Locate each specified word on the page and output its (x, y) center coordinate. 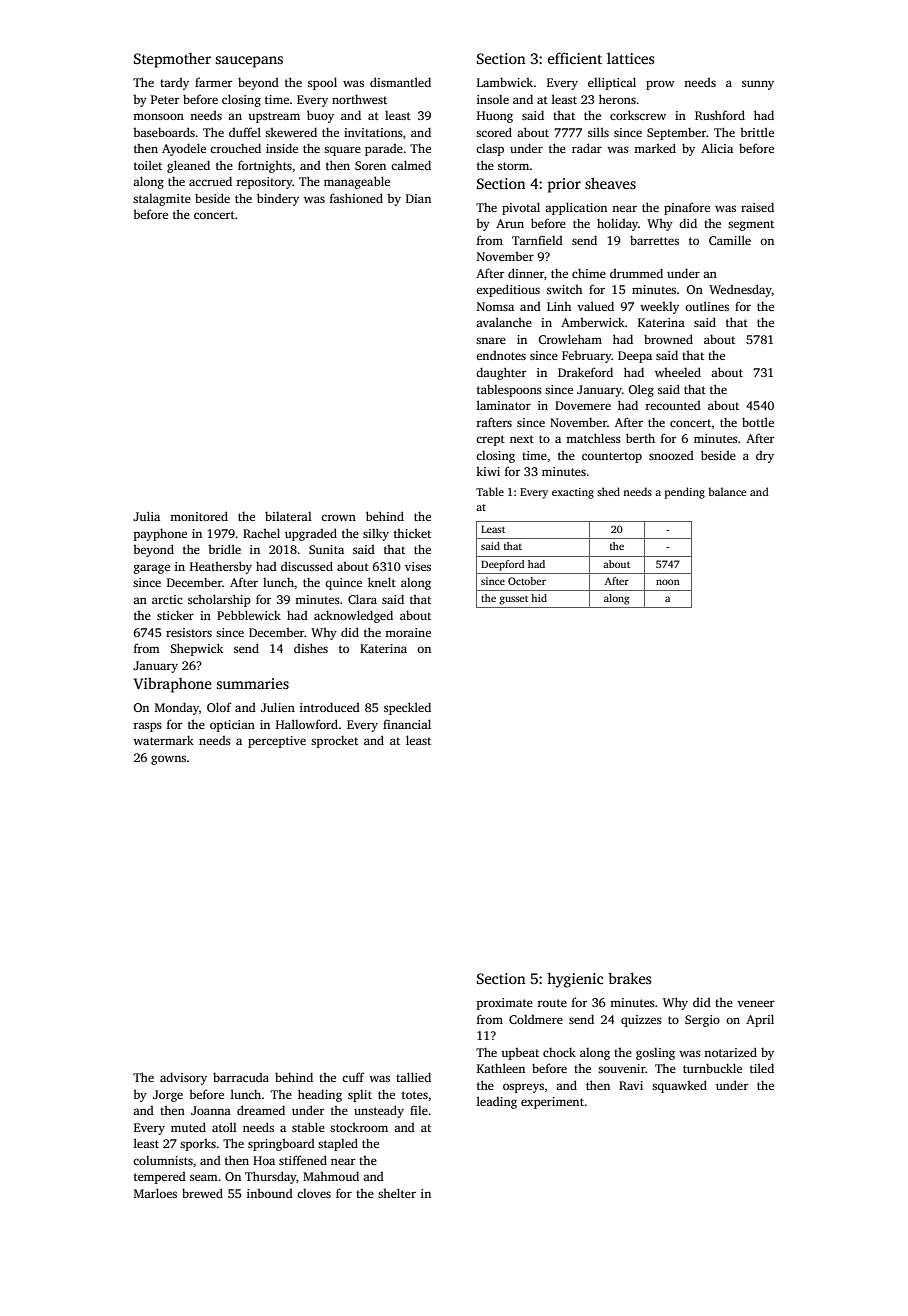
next (522, 439)
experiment (552, 1103)
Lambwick (505, 82)
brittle (757, 132)
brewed (202, 1193)
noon (668, 582)
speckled (407, 708)
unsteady (379, 1111)
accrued (210, 181)
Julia (146, 516)
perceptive (277, 742)
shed (608, 491)
